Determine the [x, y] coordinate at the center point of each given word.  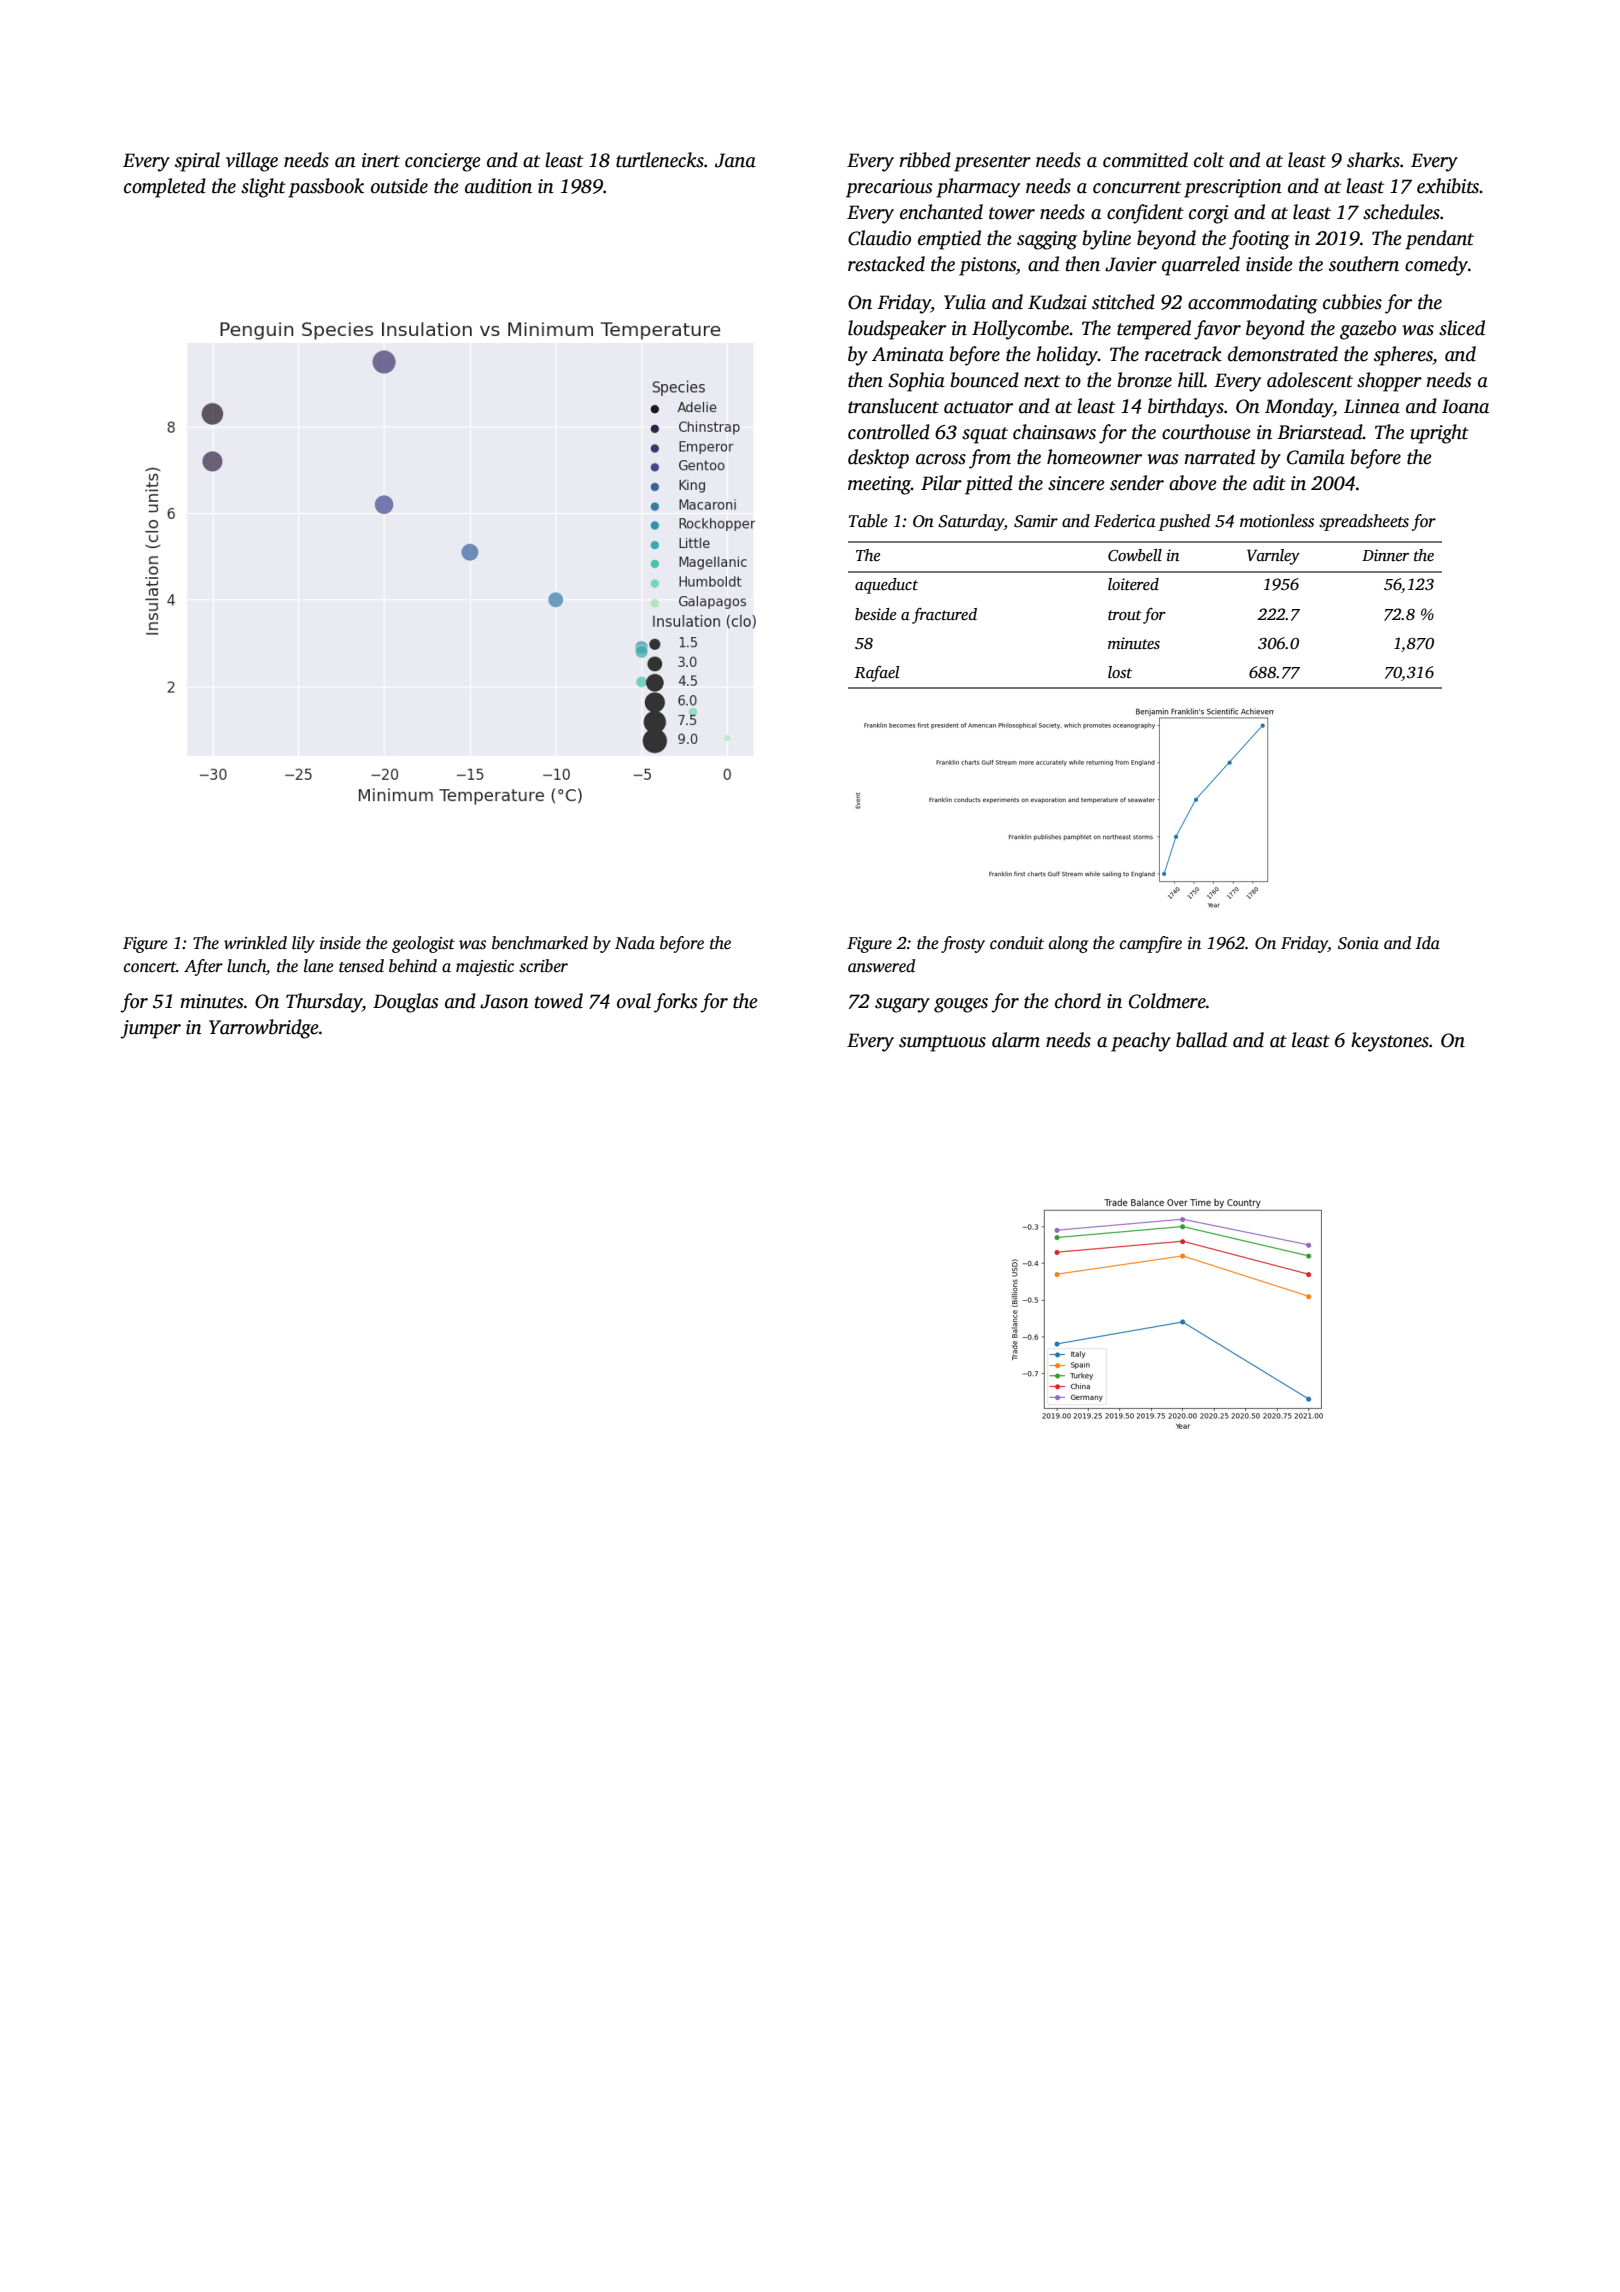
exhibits [1448, 186]
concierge [443, 162]
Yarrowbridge [264, 1029]
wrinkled [255, 943]
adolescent [1310, 380]
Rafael [877, 673]
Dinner [1385, 555]
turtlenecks [660, 160]
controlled [889, 432]
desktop [878, 459]
